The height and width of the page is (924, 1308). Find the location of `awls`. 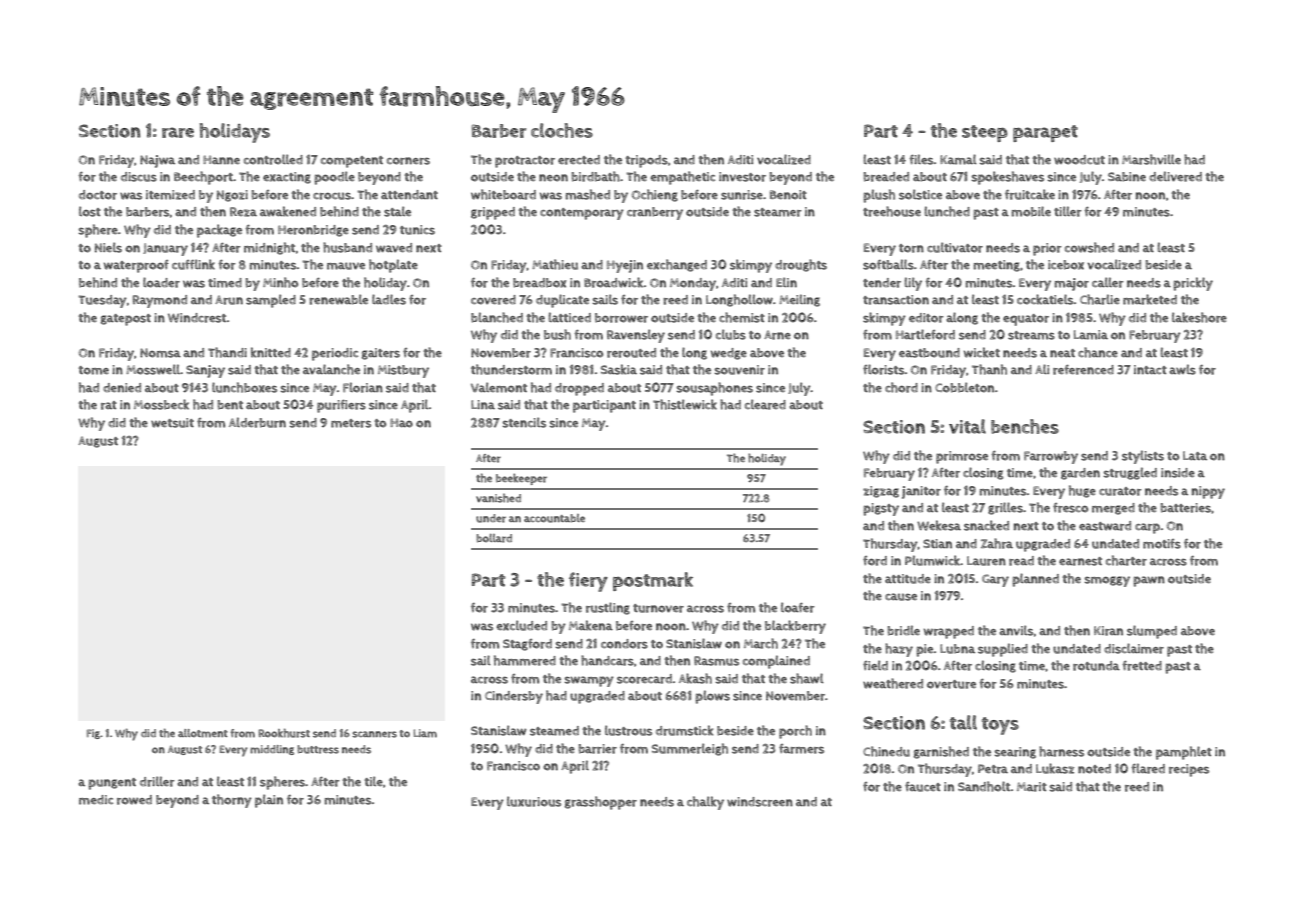

awls is located at coordinates (1182, 369).
